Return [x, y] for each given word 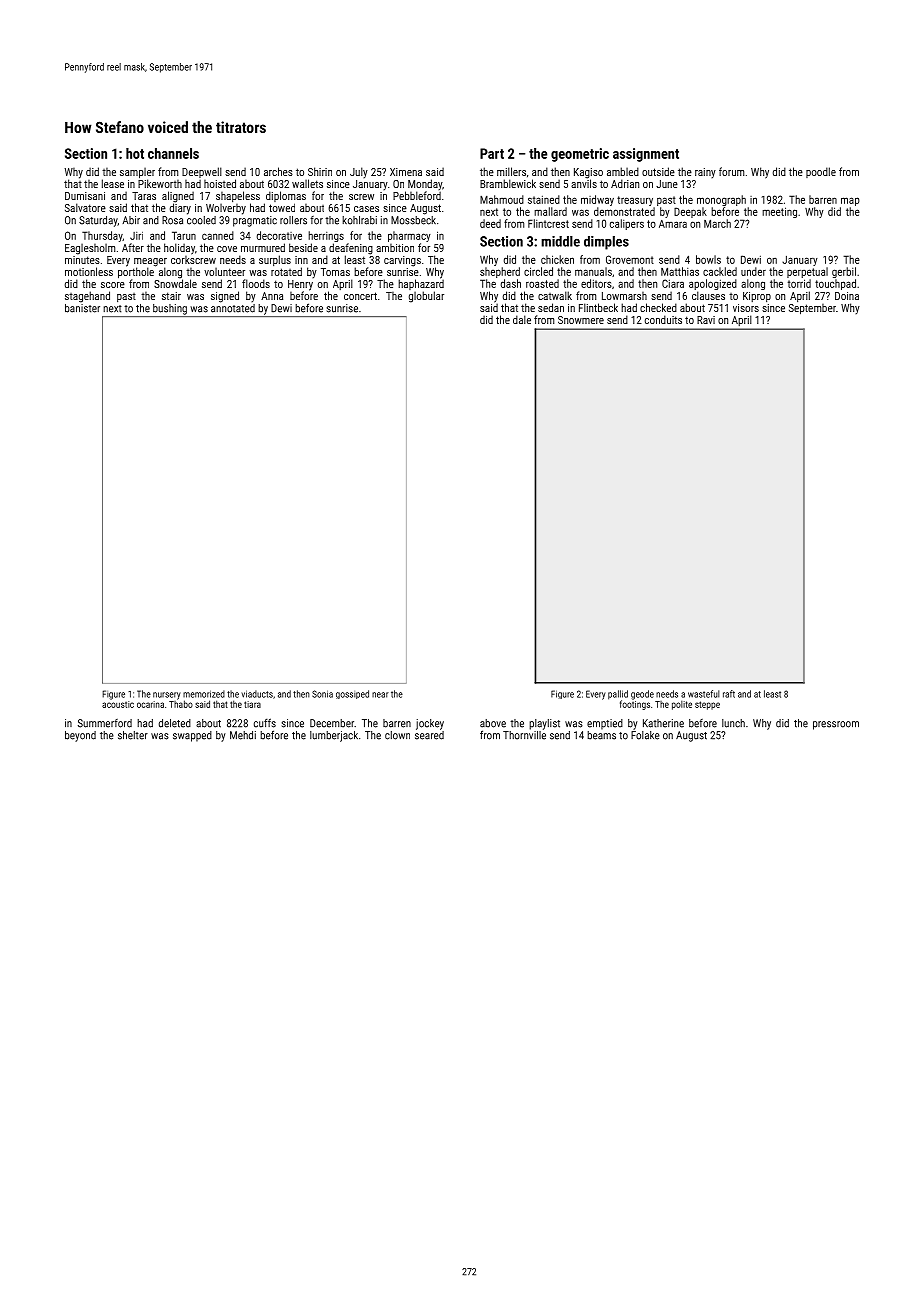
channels [173, 153]
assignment [646, 155]
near [380, 695]
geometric [580, 155]
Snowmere [581, 320]
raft [729, 694]
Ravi [706, 320]
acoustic [118, 704]
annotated [233, 308]
